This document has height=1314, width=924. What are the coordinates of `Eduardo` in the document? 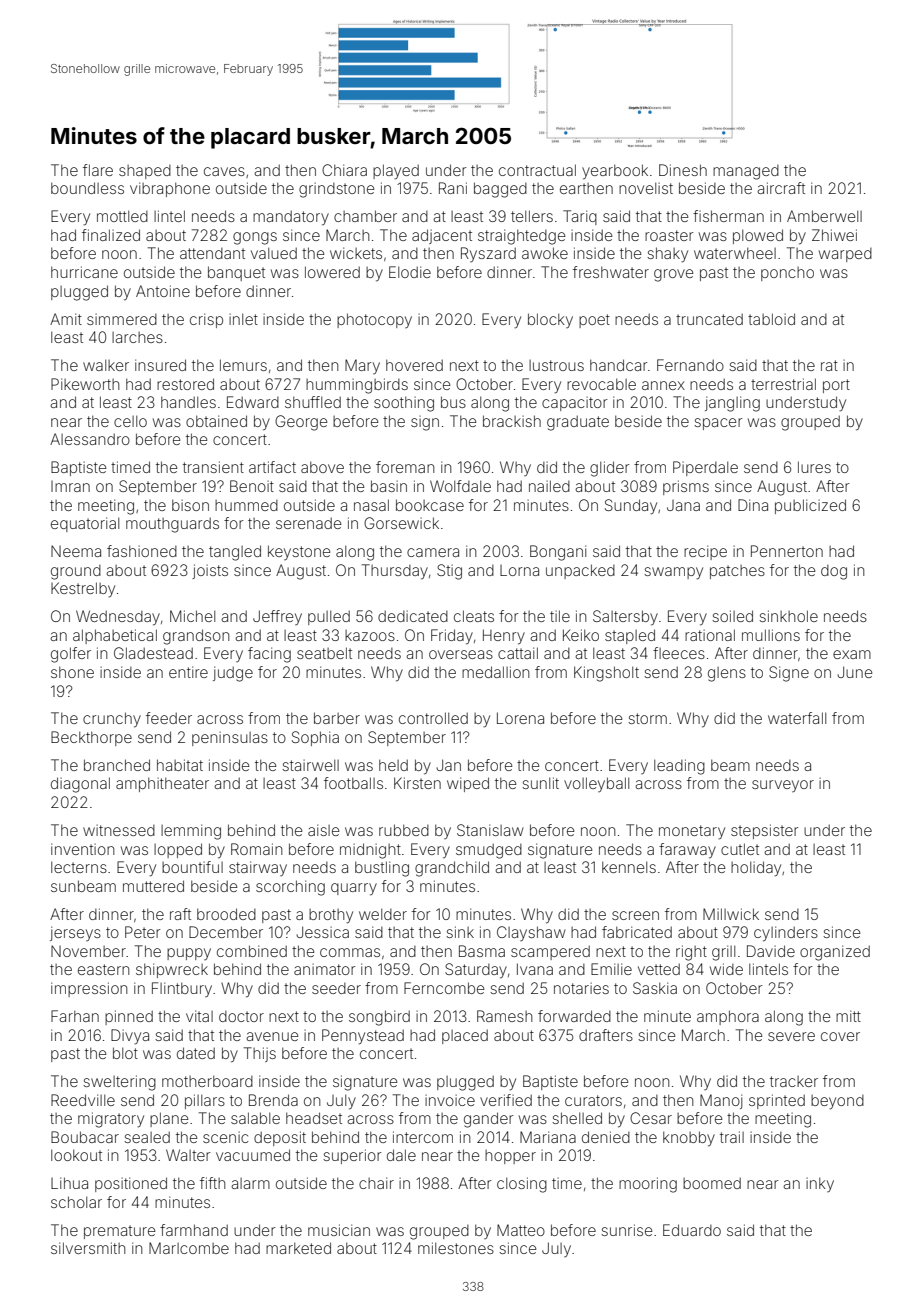 It's located at (692, 1230).
